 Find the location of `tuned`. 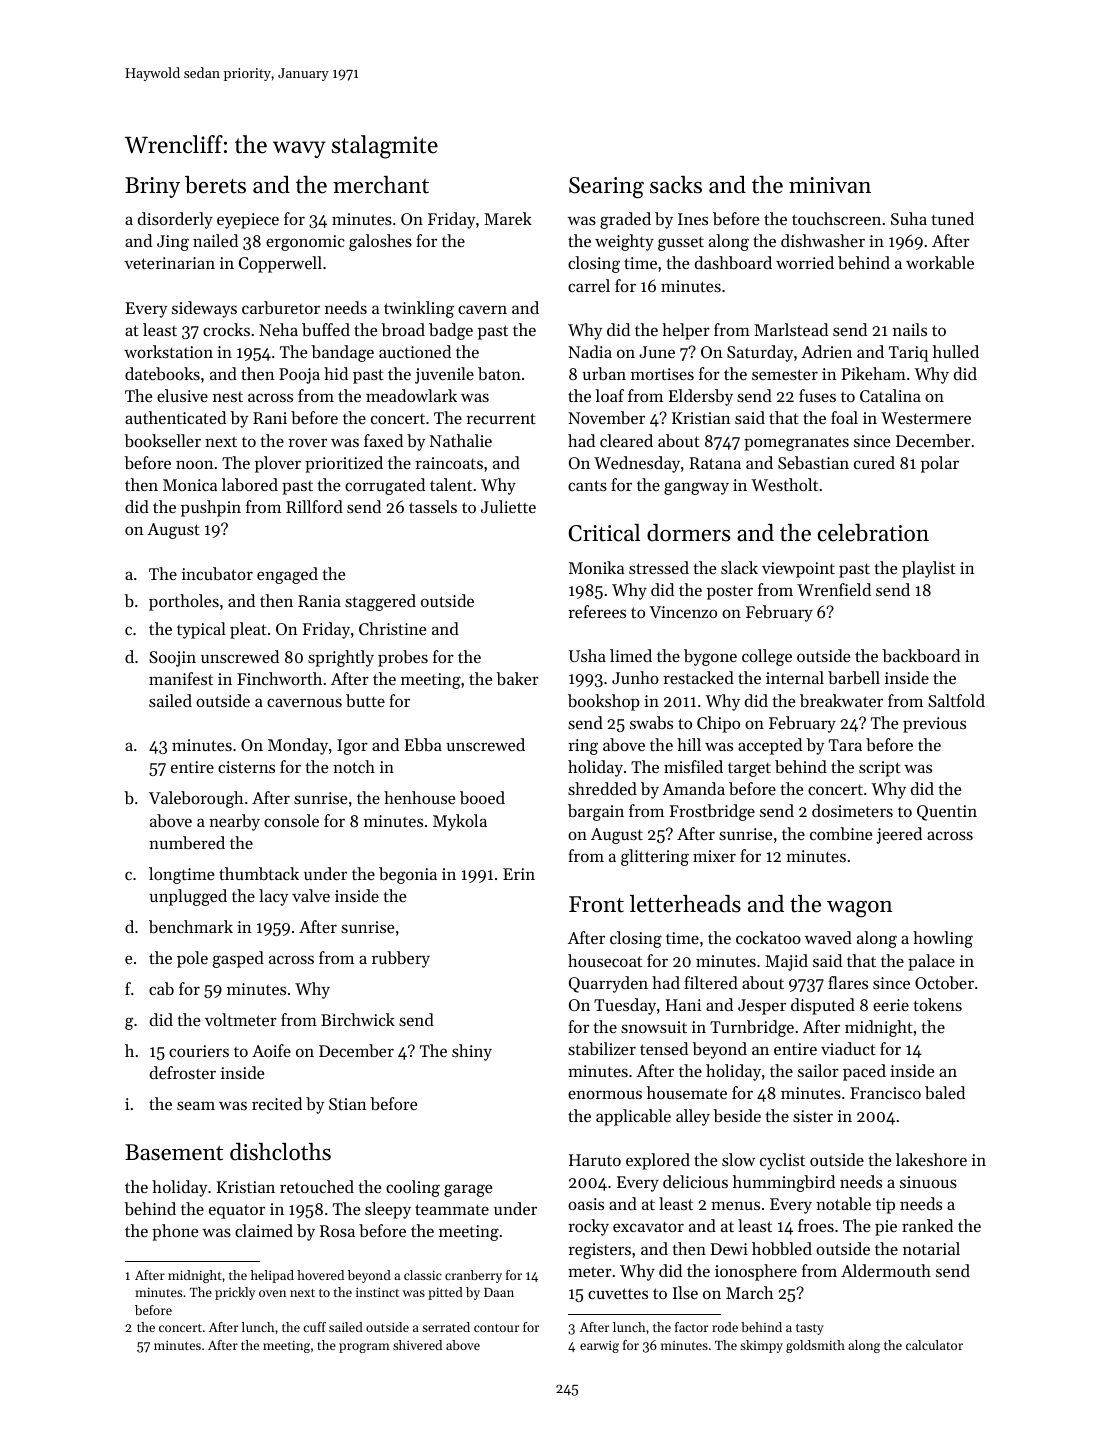

tuned is located at coordinates (952, 218).
